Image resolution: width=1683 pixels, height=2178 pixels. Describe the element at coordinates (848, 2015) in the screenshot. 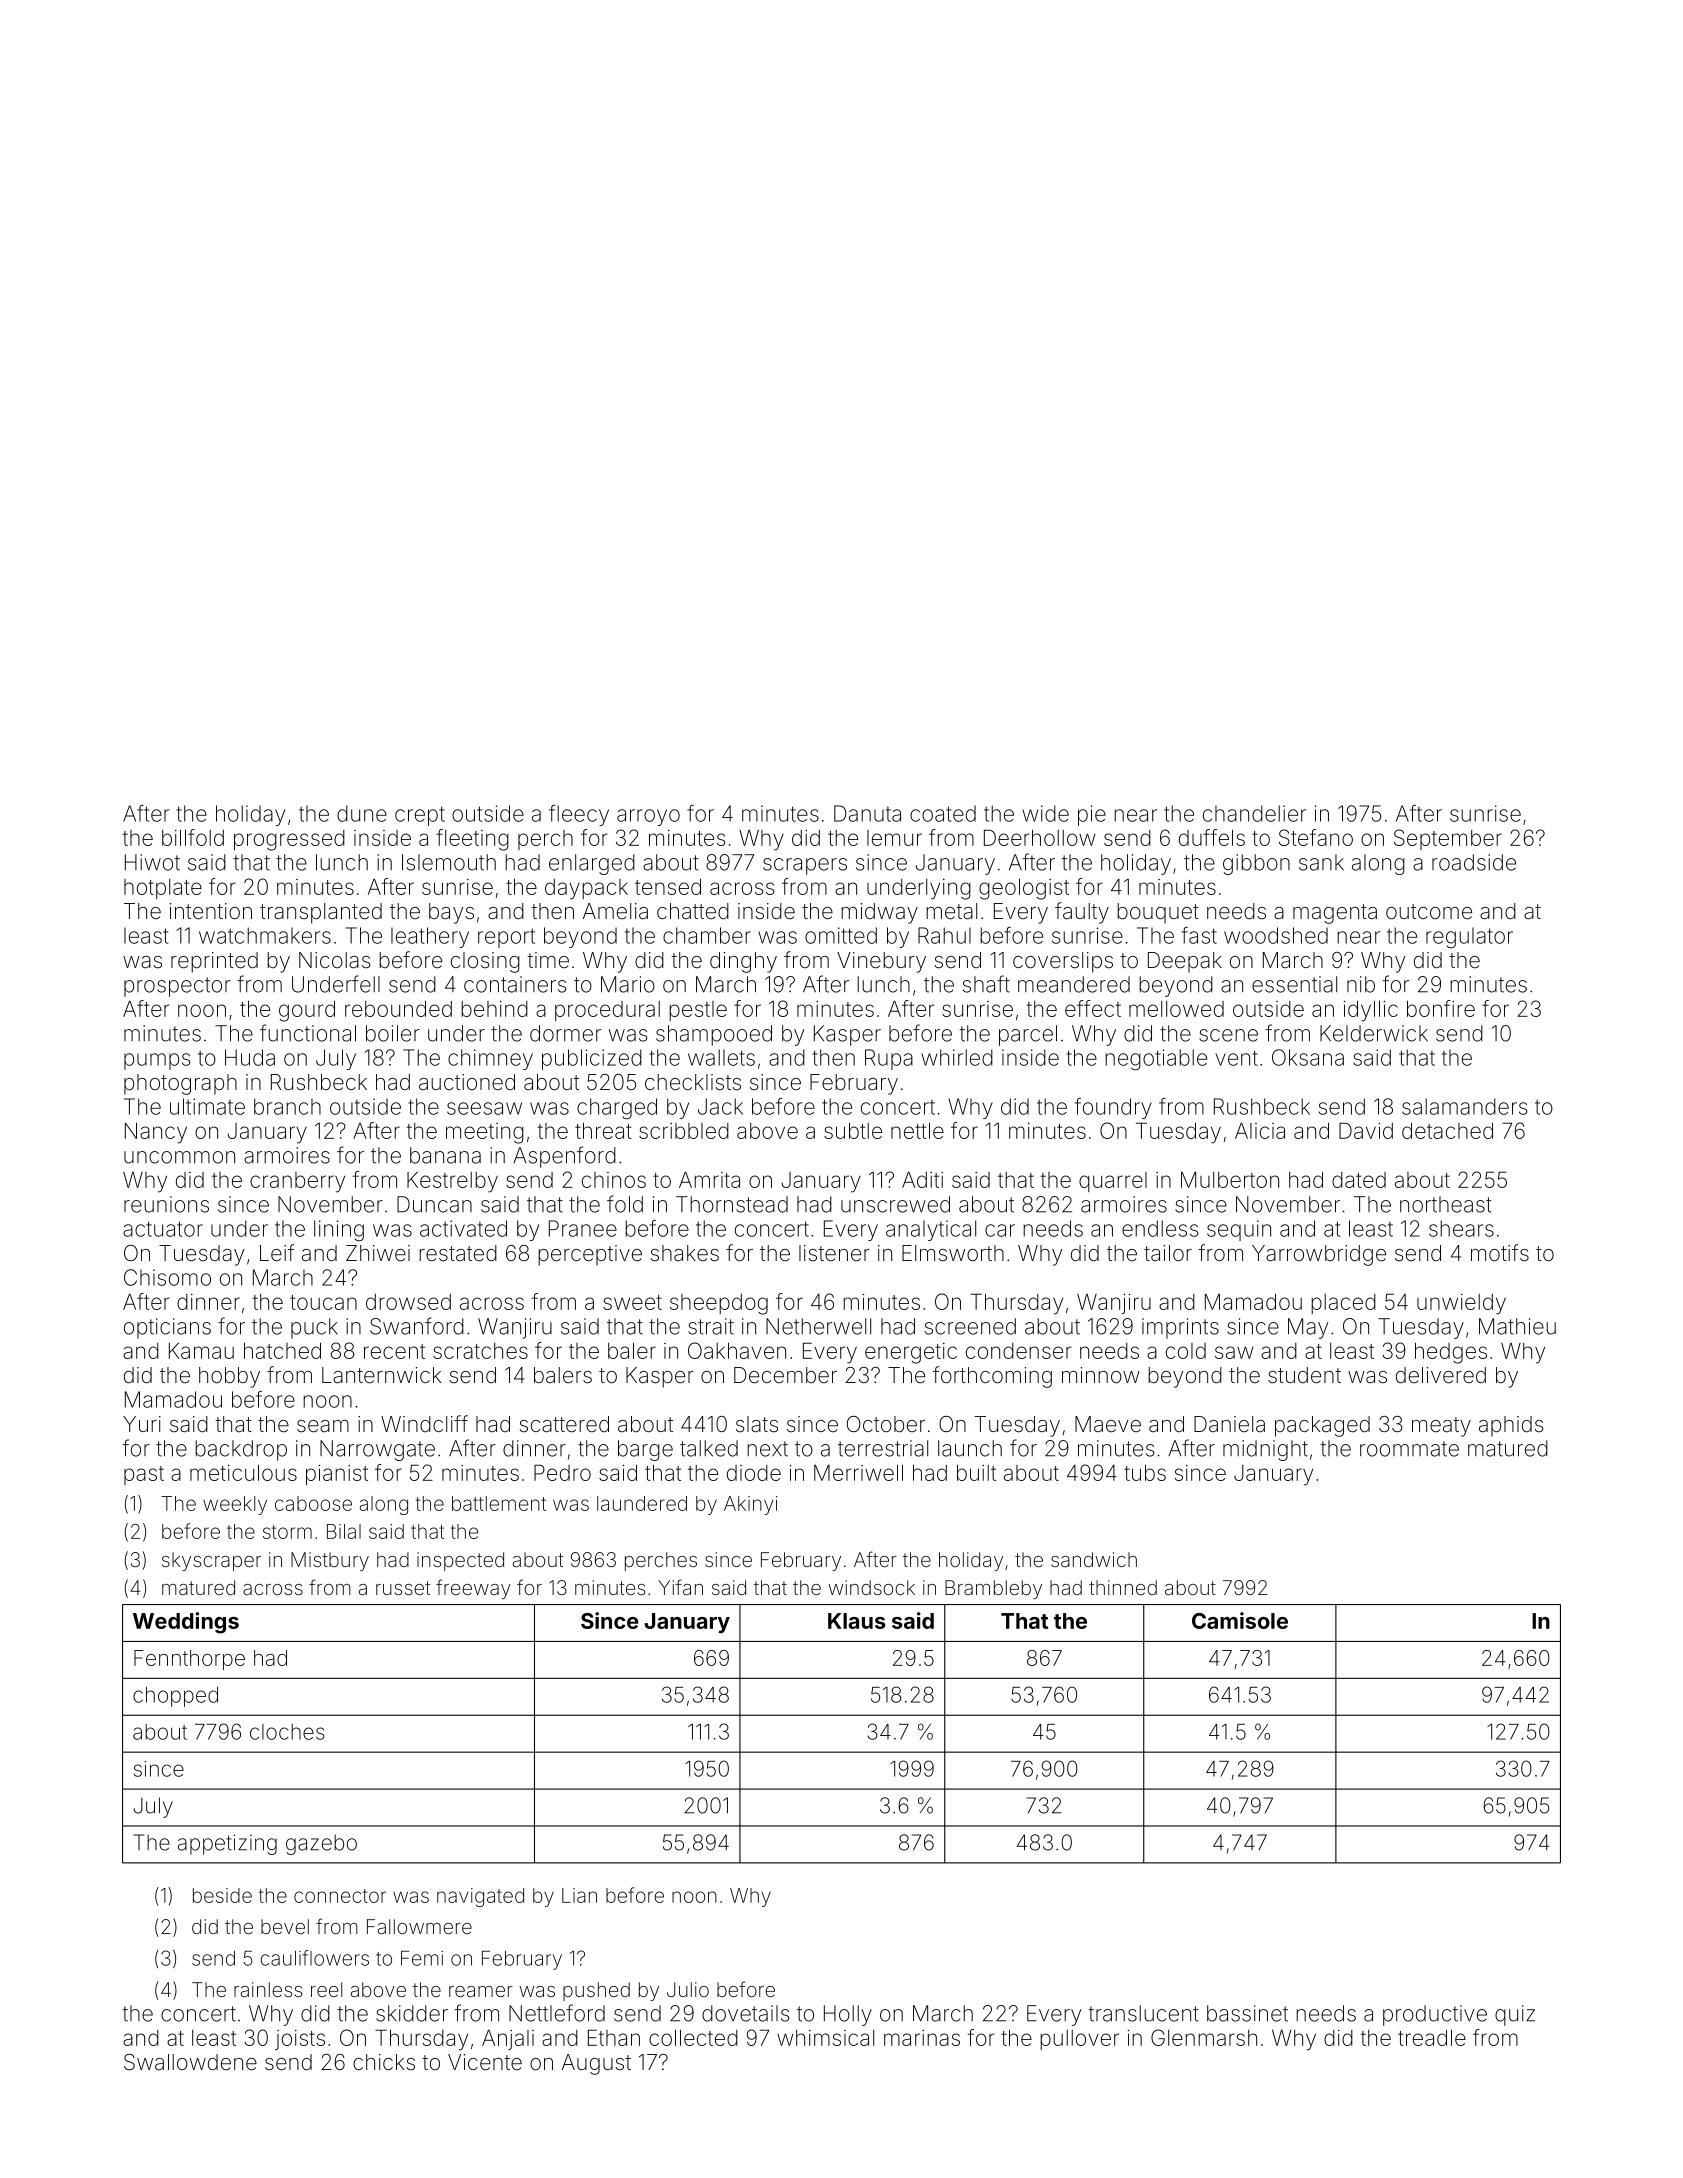

I see `Holly` at that location.
